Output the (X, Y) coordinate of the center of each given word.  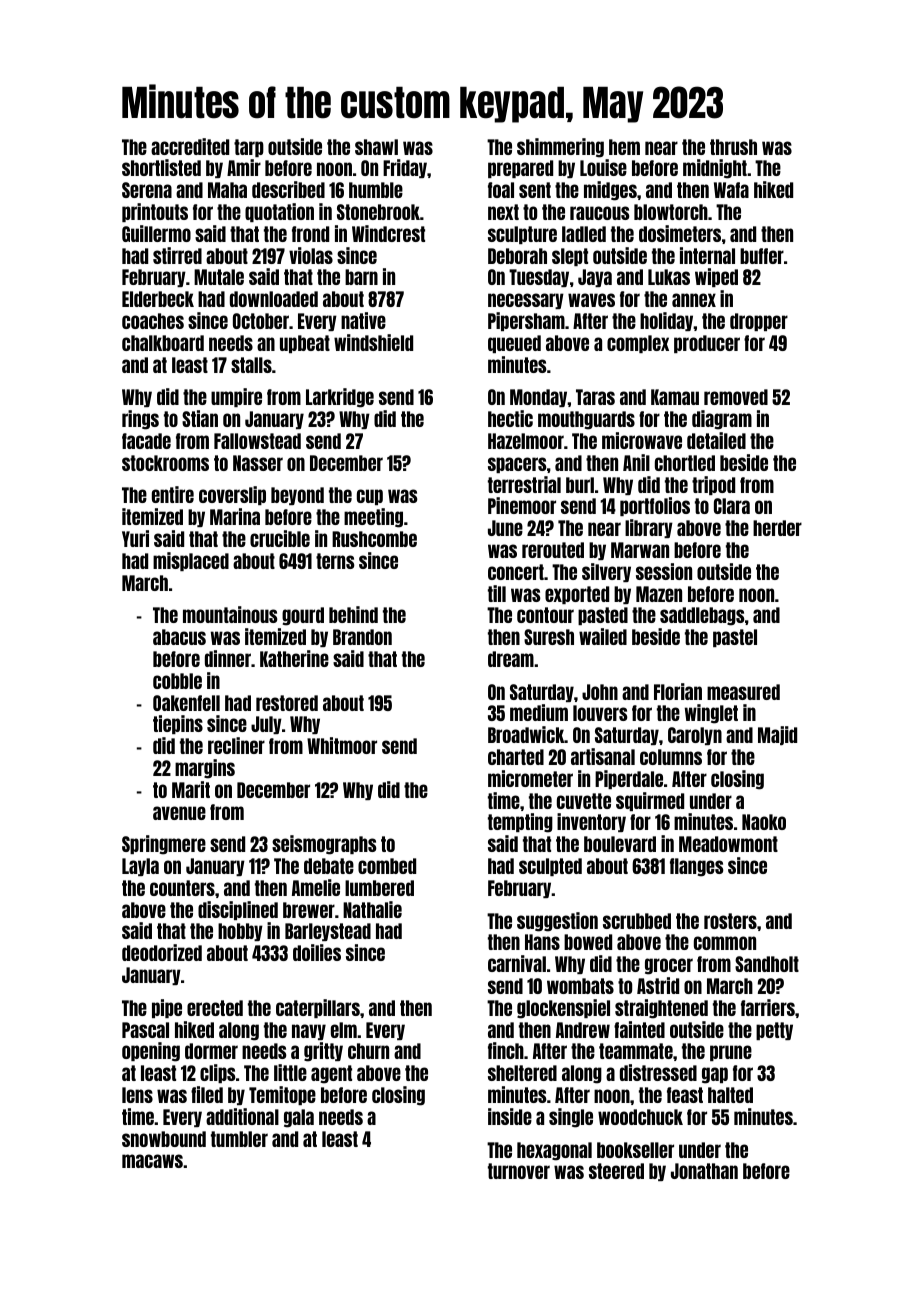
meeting (373, 518)
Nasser (258, 463)
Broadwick (526, 734)
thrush (733, 147)
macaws (152, 1161)
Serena (147, 190)
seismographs (324, 845)
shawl (376, 147)
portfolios (655, 506)
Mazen (659, 594)
